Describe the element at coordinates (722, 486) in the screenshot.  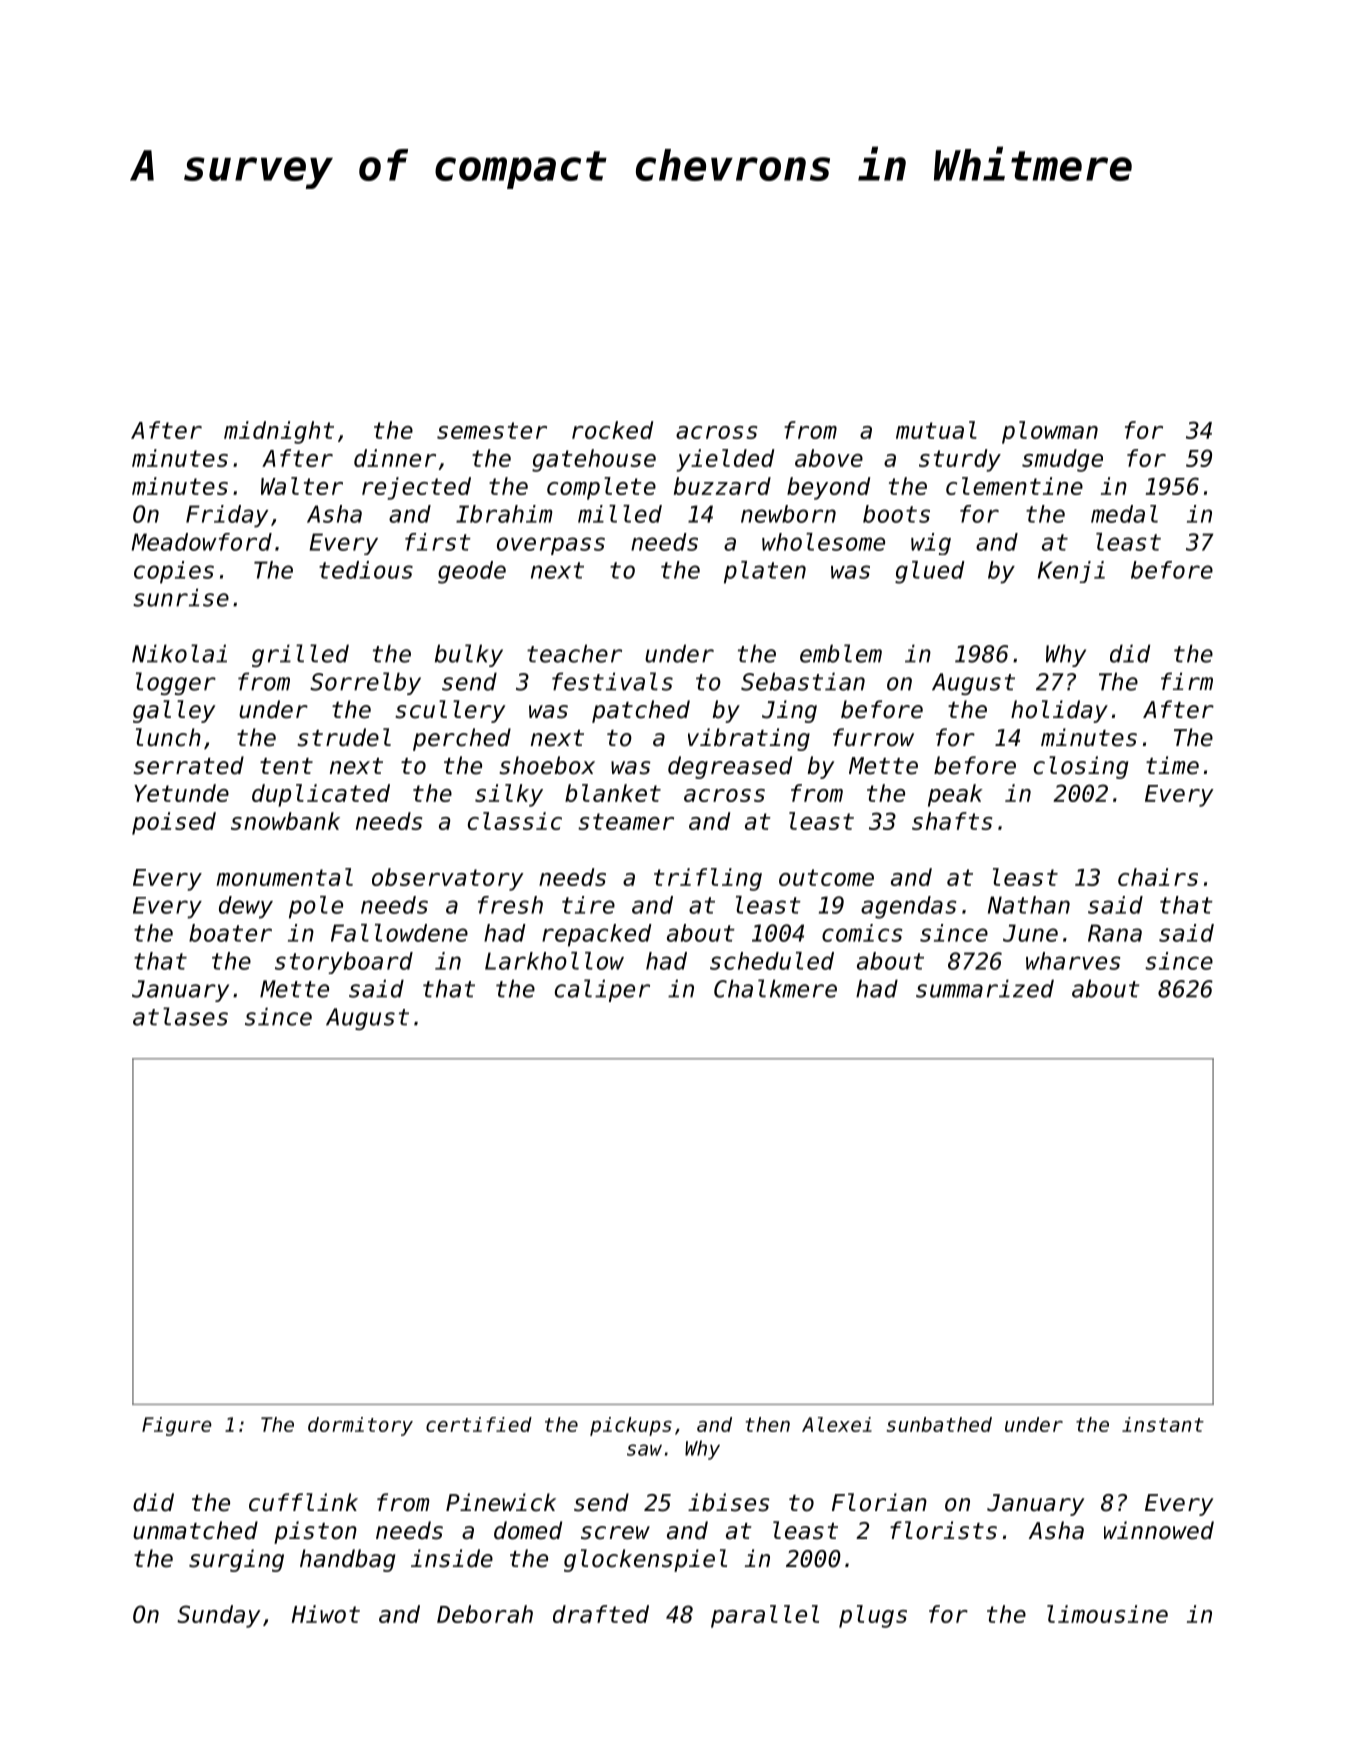
I see `buzzard` at that location.
